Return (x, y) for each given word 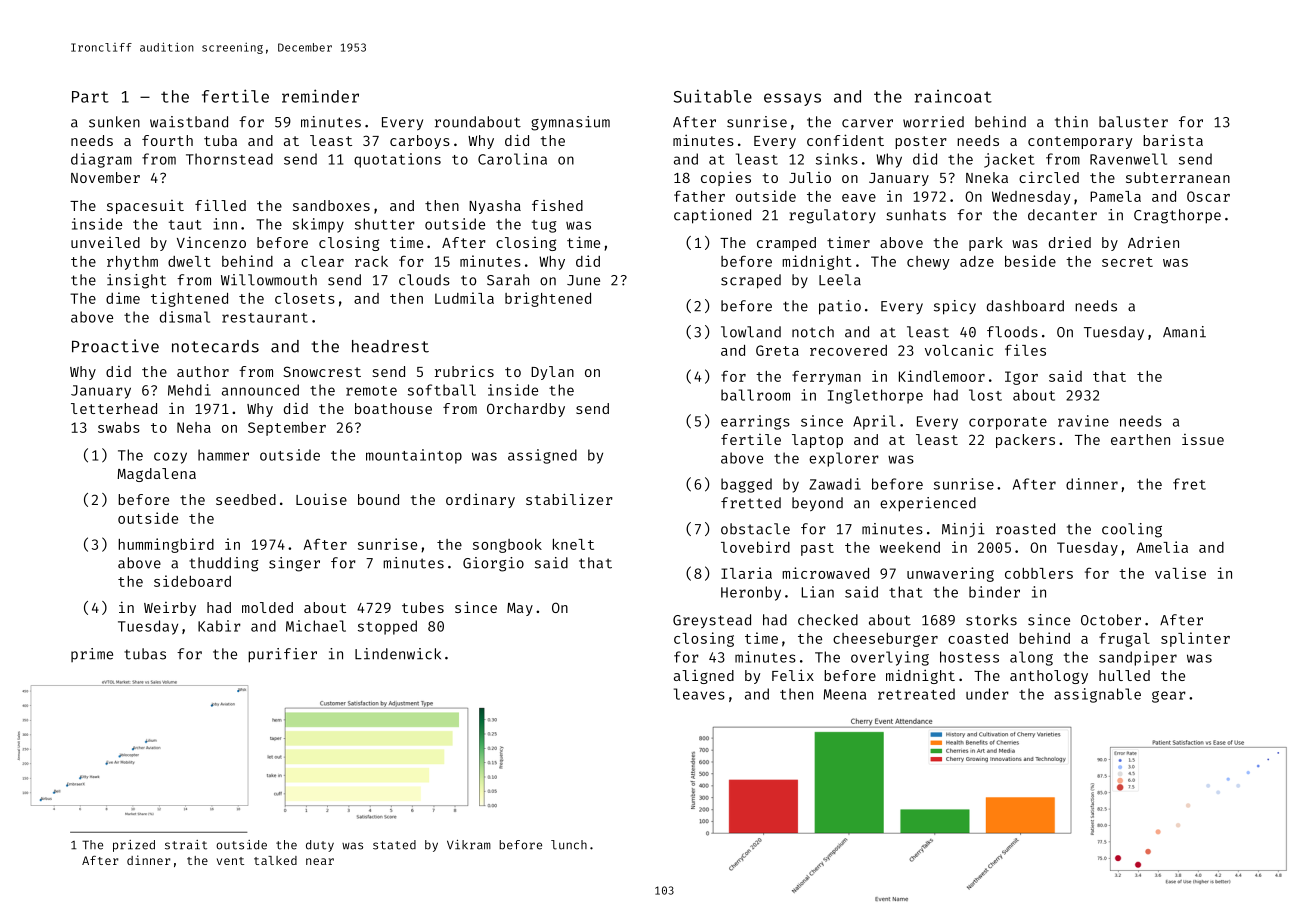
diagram (101, 160)
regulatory (832, 216)
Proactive (115, 346)
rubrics (464, 371)
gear (1169, 697)
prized (134, 846)
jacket (1009, 160)
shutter (385, 224)
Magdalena (156, 475)
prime (92, 655)
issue (1203, 439)
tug (544, 226)
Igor (1021, 378)
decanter (1062, 215)
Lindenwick (398, 654)
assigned (542, 456)
